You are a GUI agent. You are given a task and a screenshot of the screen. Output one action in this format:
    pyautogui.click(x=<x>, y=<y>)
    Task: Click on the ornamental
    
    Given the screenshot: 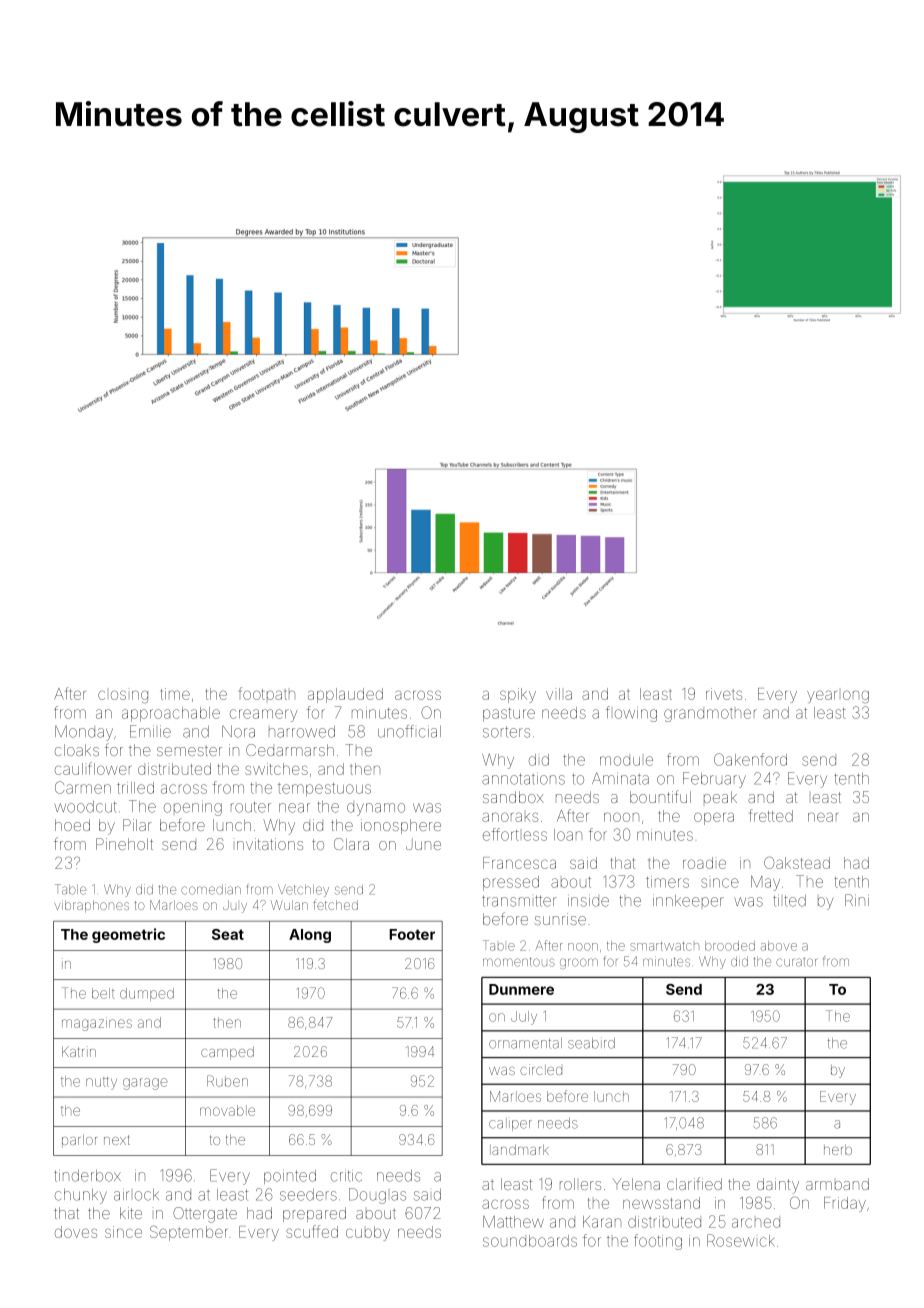 What is the action you would take?
    pyautogui.click(x=525, y=1043)
